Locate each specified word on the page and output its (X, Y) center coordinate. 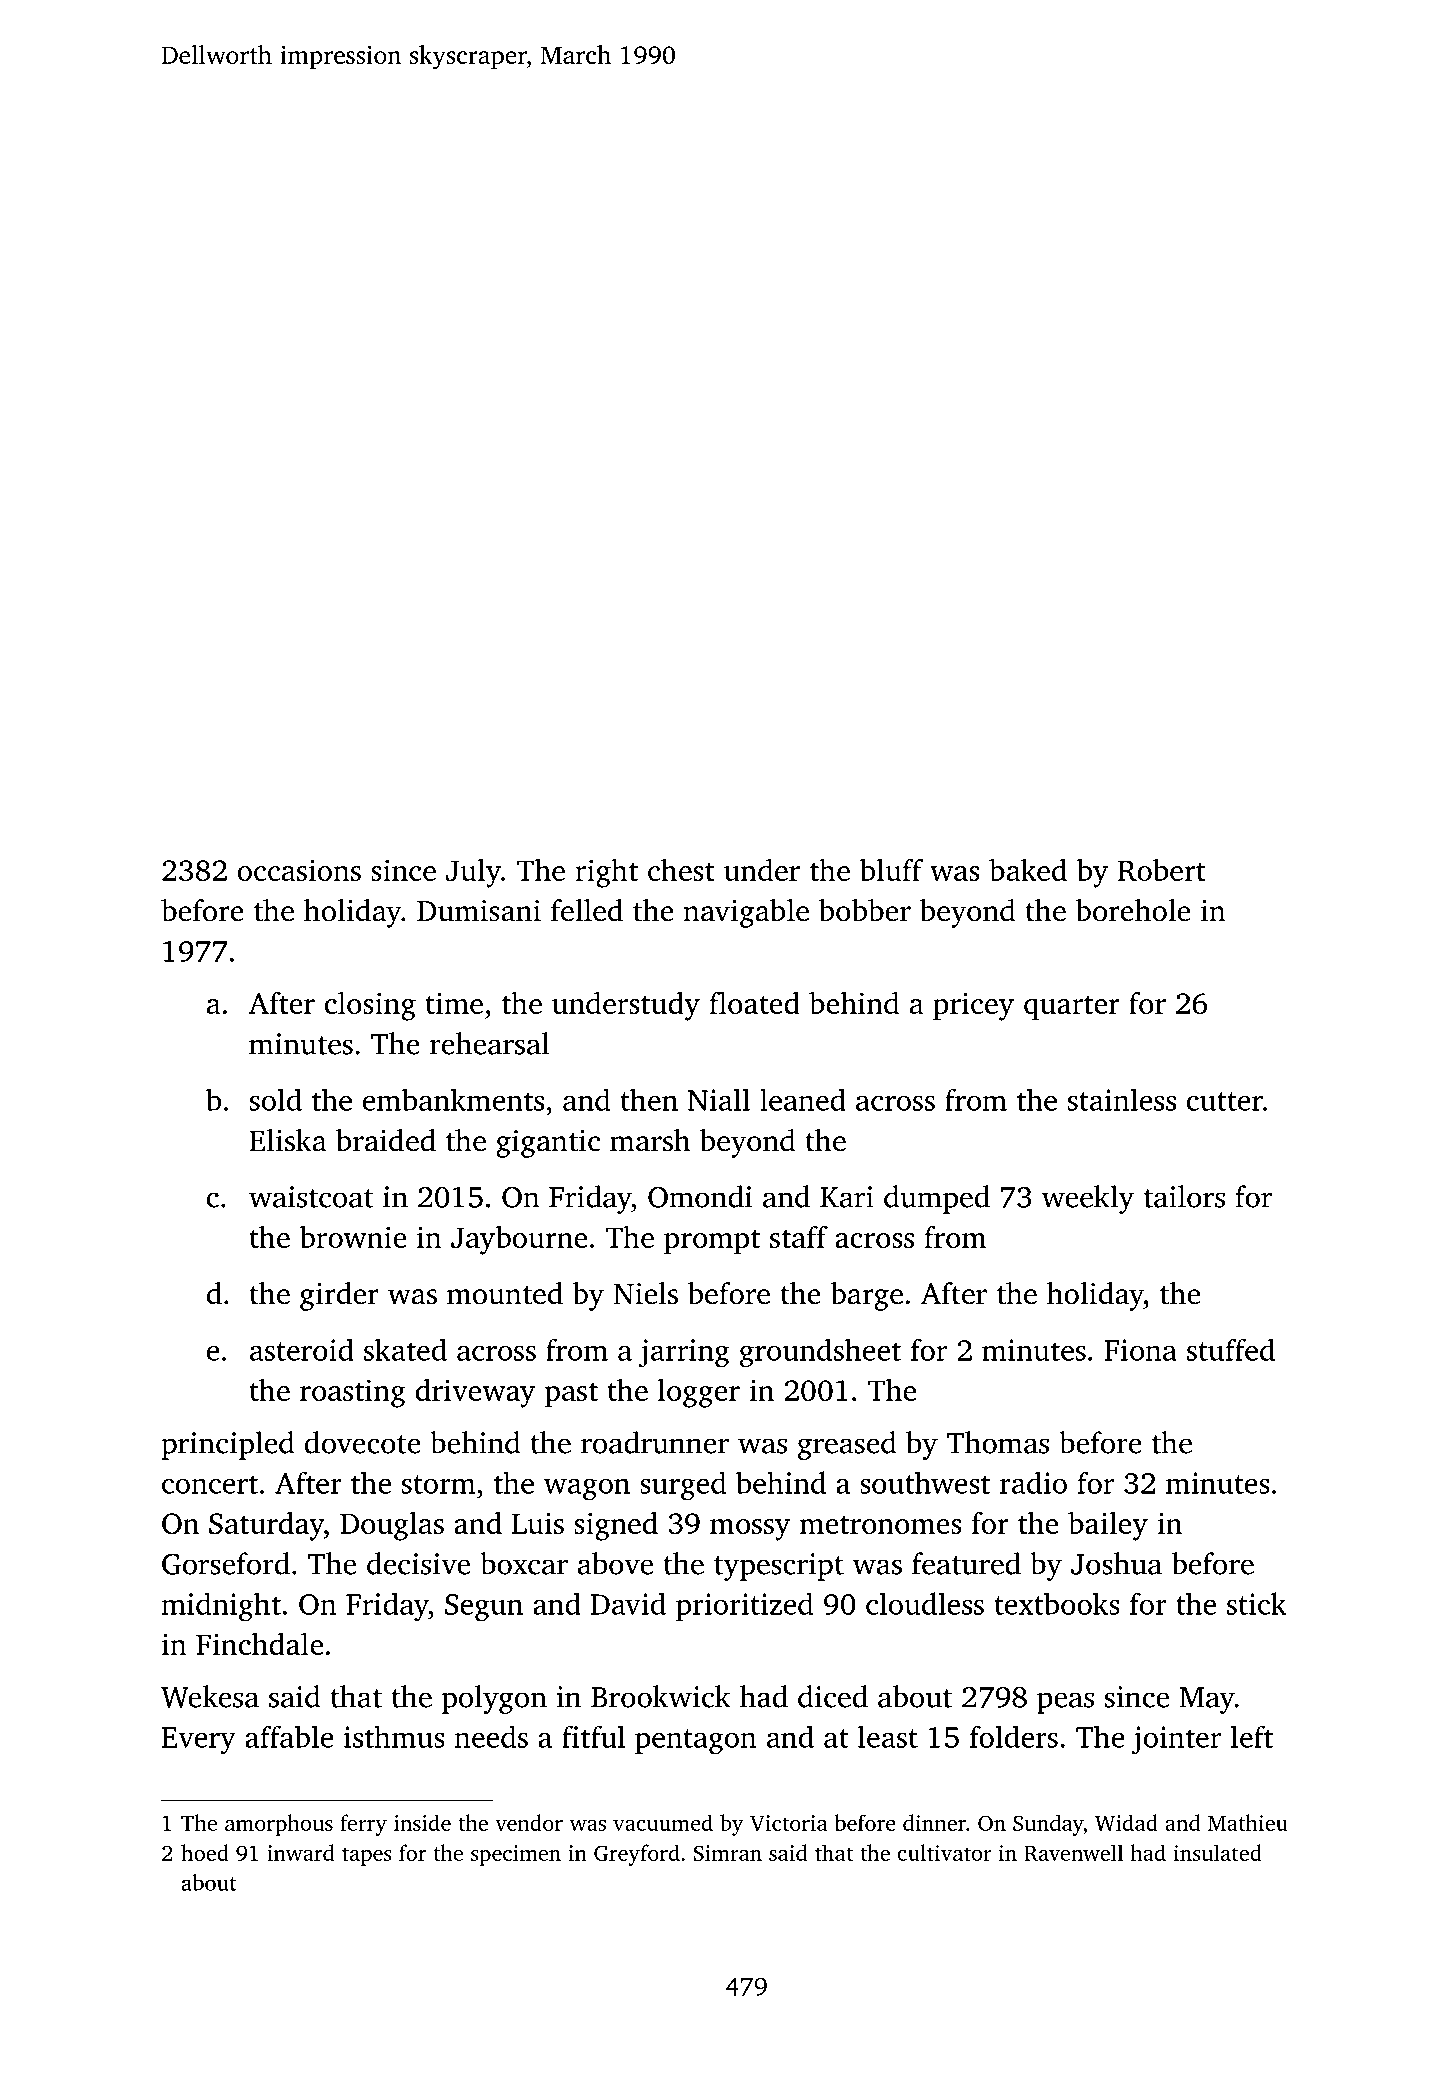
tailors (1184, 1196)
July (473, 873)
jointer (1176, 1740)
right (606, 873)
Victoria (789, 1823)
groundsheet (820, 1353)
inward (301, 1852)
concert (210, 1484)
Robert (1162, 870)
